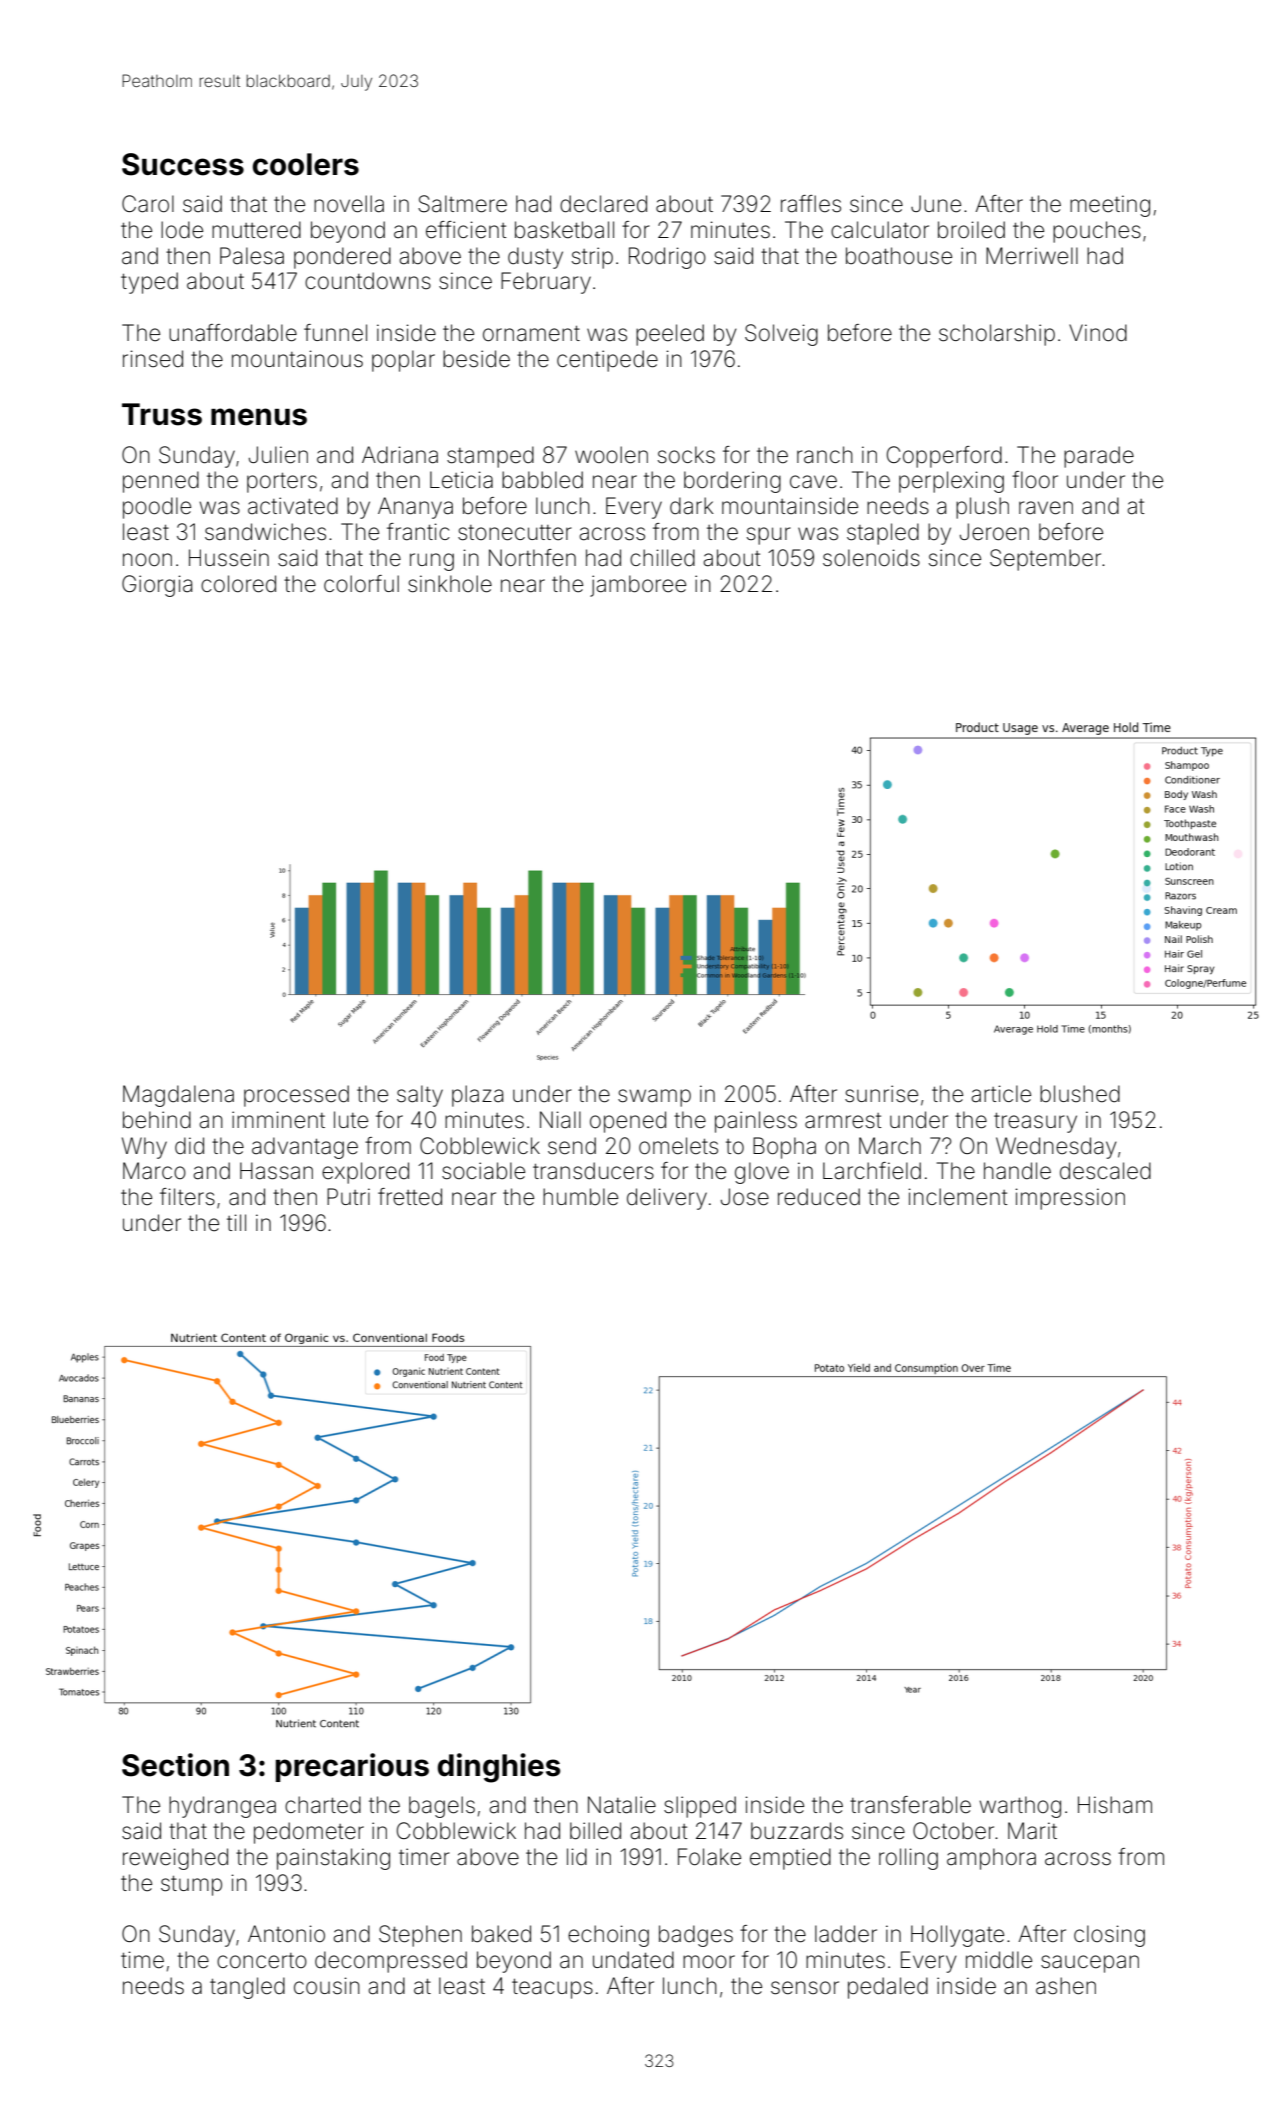  What do you see at coordinates (247, 1988) in the screenshot?
I see `tangled` at bounding box center [247, 1988].
